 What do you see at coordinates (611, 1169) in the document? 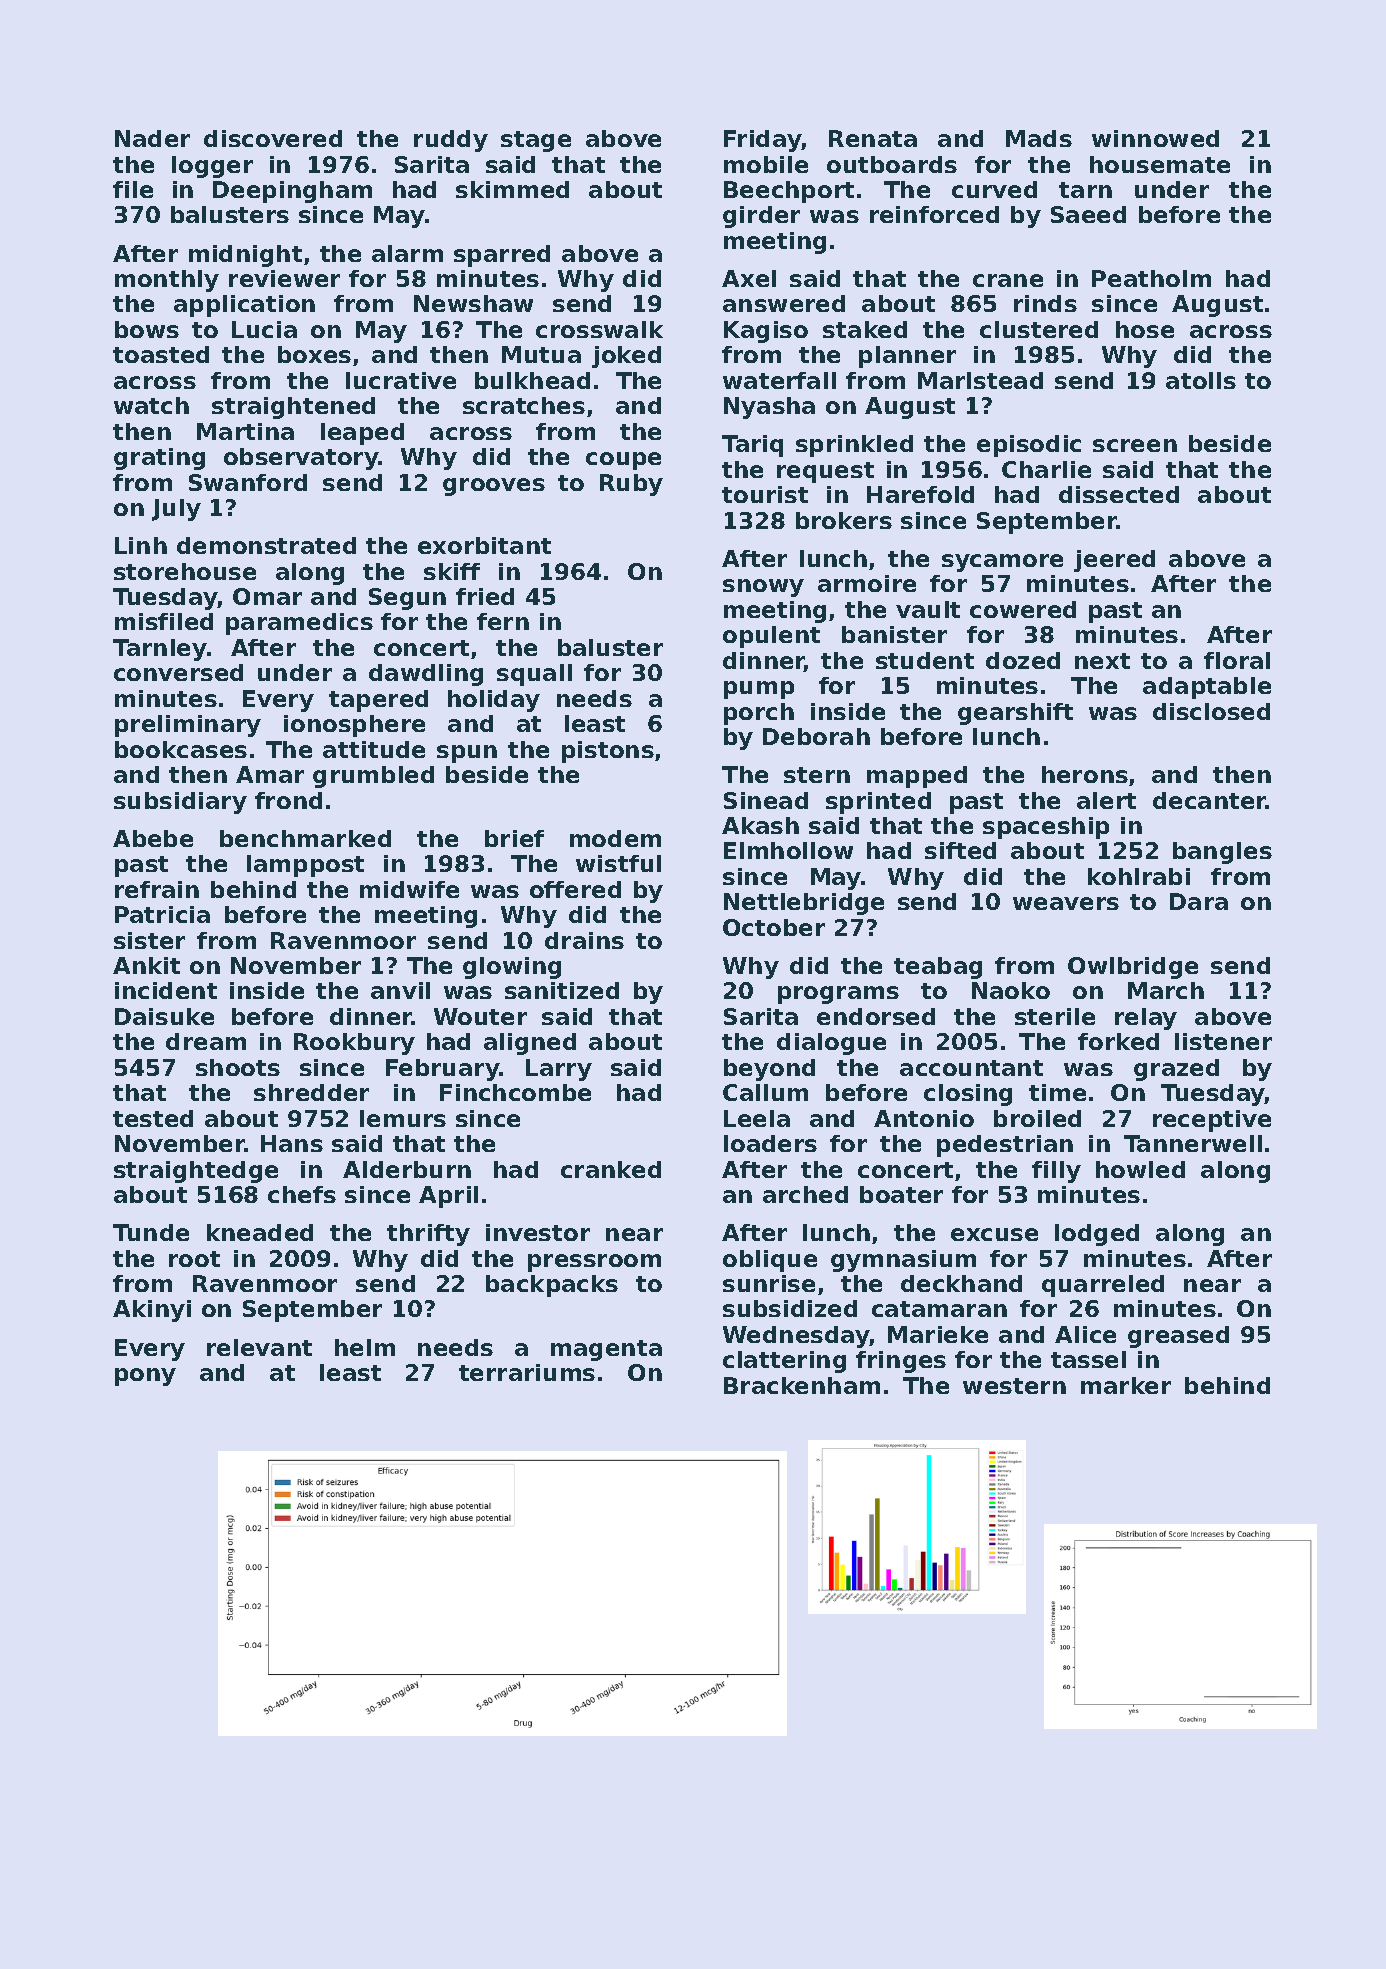
I see `cranked` at bounding box center [611, 1169].
